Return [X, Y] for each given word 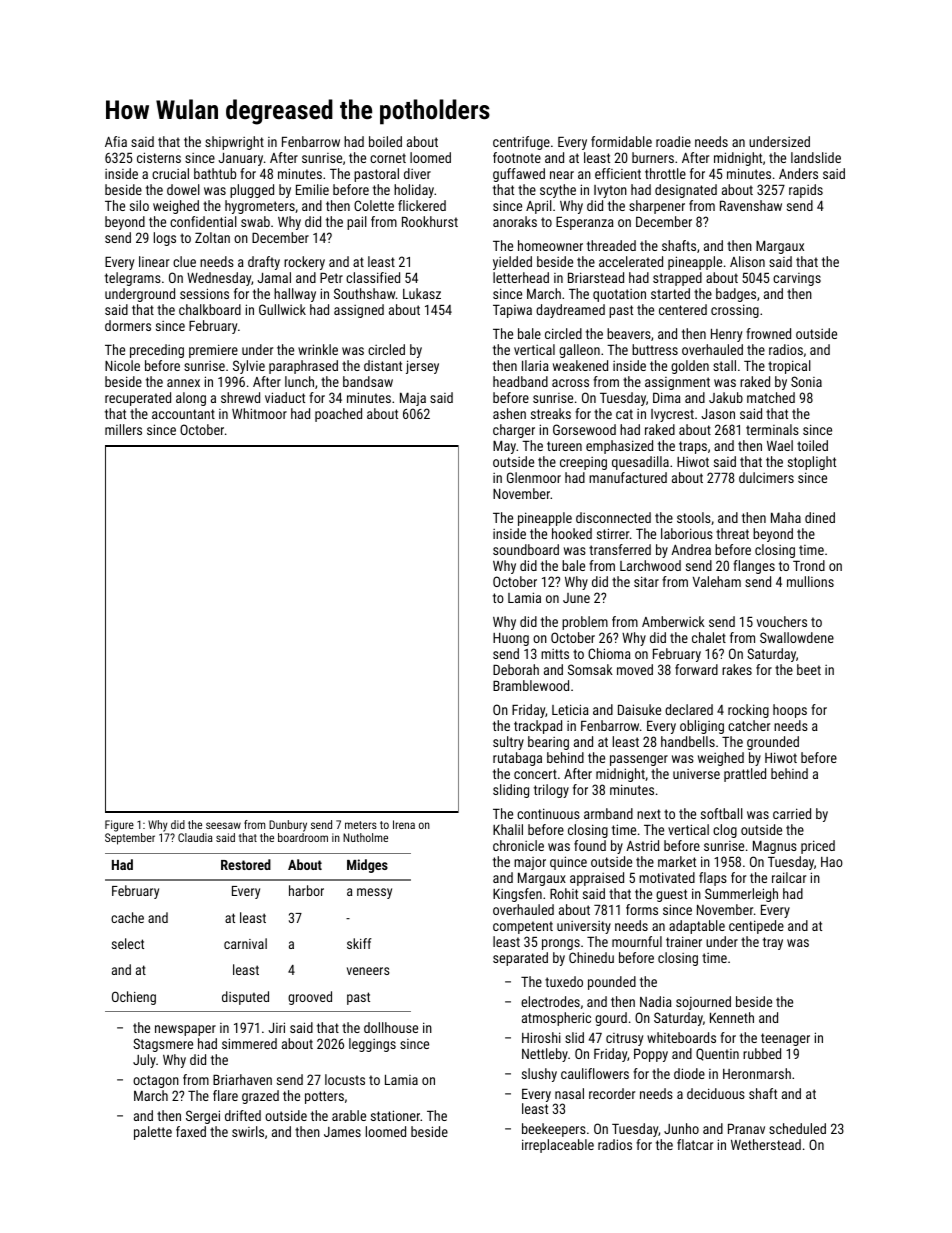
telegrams [133, 279]
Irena [404, 824]
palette [153, 1133]
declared [689, 709]
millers [123, 429]
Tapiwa [512, 311]
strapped [677, 279]
